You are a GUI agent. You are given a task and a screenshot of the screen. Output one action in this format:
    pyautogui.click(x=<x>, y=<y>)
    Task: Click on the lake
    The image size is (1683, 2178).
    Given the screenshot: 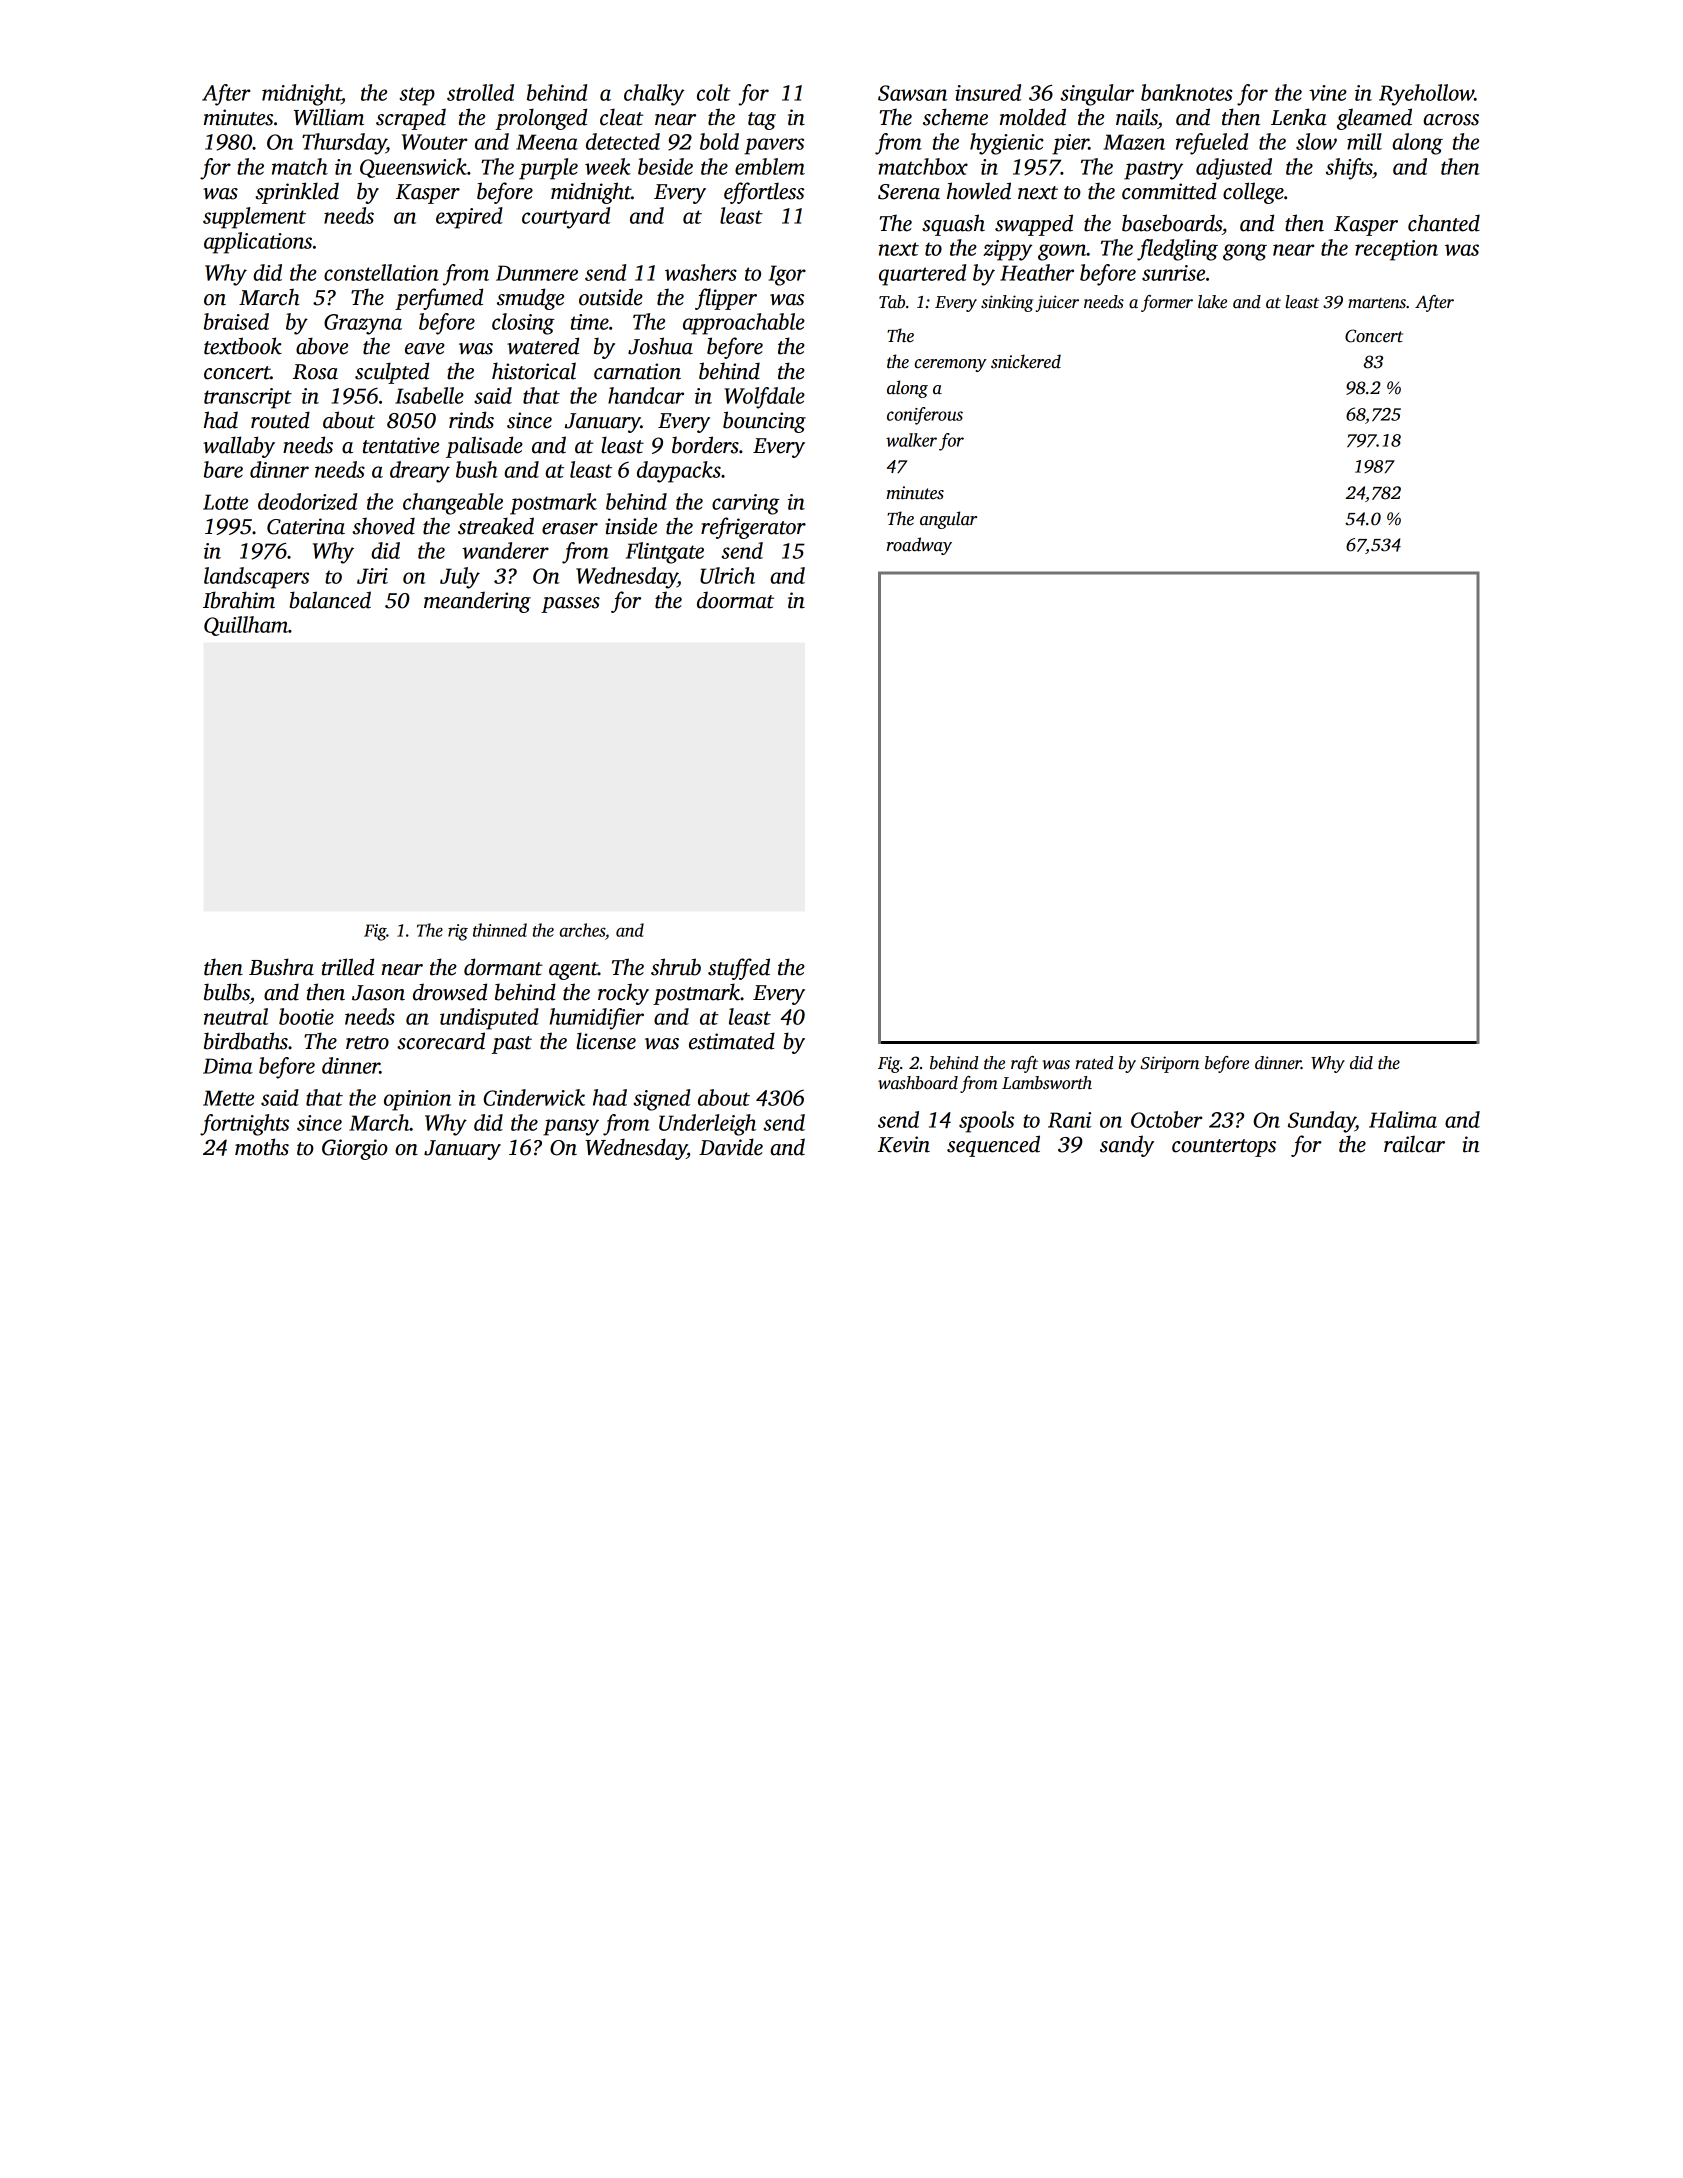 What is the action you would take?
    pyautogui.click(x=1212, y=302)
